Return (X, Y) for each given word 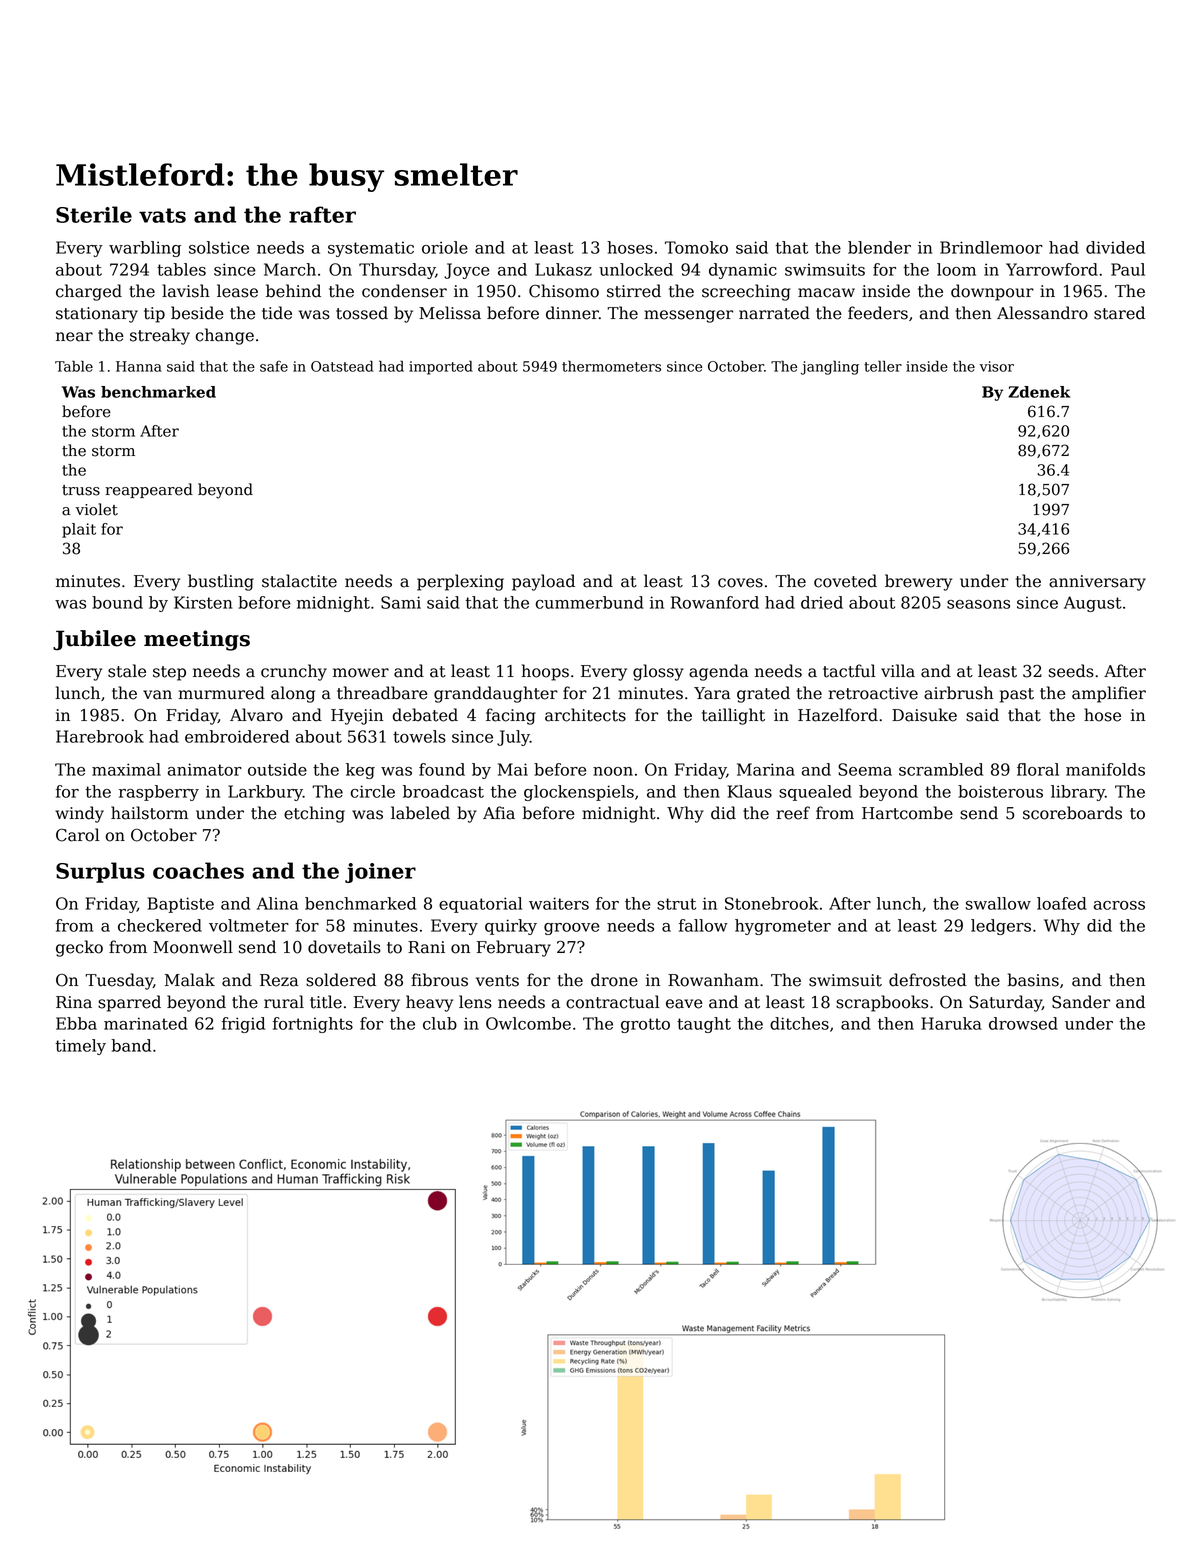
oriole (445, 247)
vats (162, 215)
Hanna (139, 366)
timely (80, 1047)
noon (613, 771)
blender (879, 247)
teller (883, 366)
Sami (401, 602)
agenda (719, 672)
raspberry (159, 793)
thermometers (611, 366)
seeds (1071, 671)
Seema (865, 769)
